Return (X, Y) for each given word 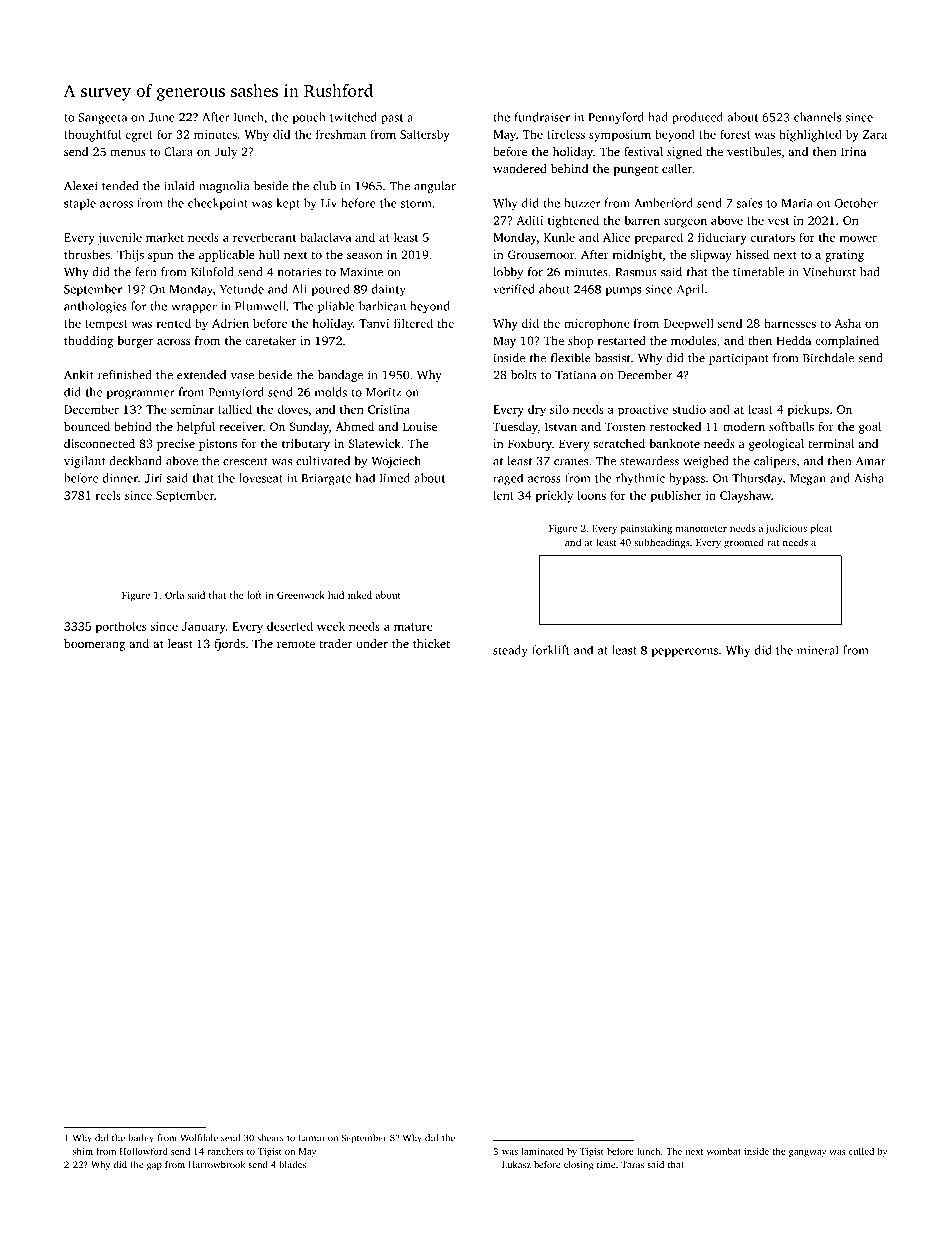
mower (858, 238)
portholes (121, 627)
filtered (413, 323)
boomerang (94, 645)
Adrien (230, 323)
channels (817, 117)
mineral (818, 650)
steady (510, 651)
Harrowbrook (216, 1164)
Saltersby (424, 135)
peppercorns (685, 652)
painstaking (646, 529)
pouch (309, 118)
